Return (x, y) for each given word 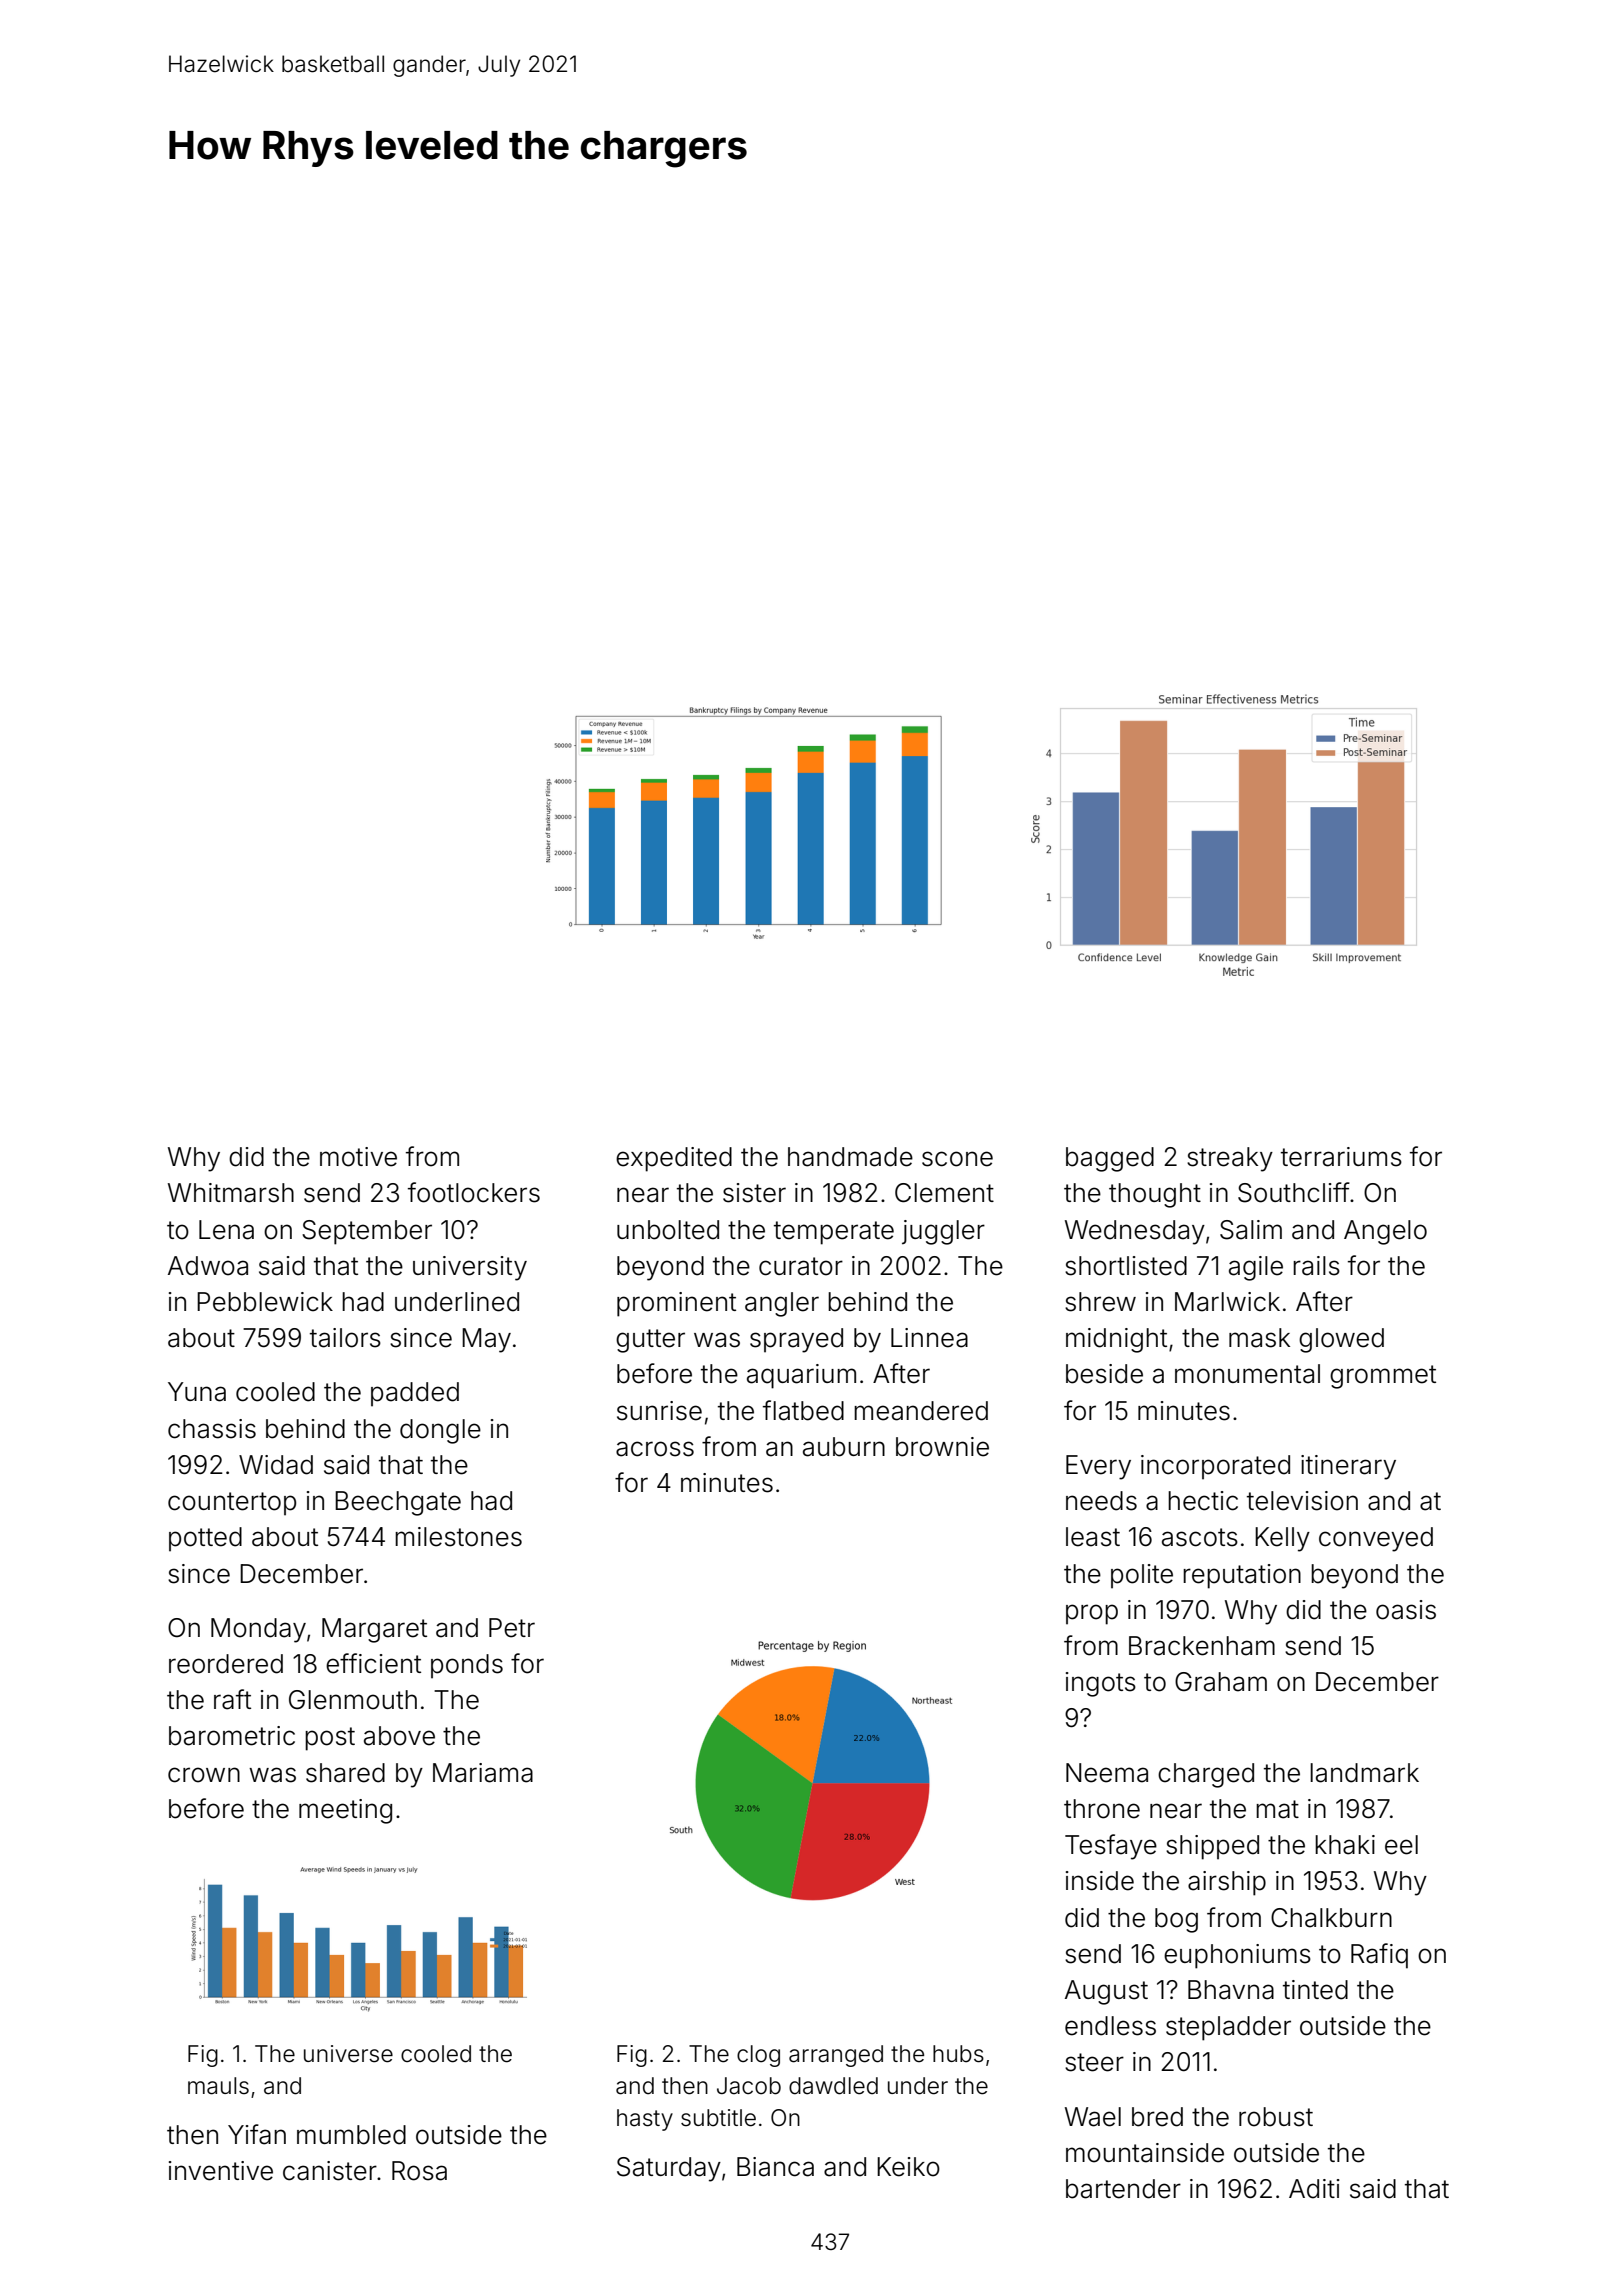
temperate (834, 1233)
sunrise (659, 1411)
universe (348, 2054)
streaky (1230, 1159)
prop (1092, 1614)
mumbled (351, 2135)
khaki (1345, 1845)
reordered (226, 1664)
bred (1157, 2117)
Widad (276, 1465)
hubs (958, 2054)
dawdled (833, 2086)
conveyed (1376, 1539)
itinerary (1348, 1467)
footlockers (474, 1192)
